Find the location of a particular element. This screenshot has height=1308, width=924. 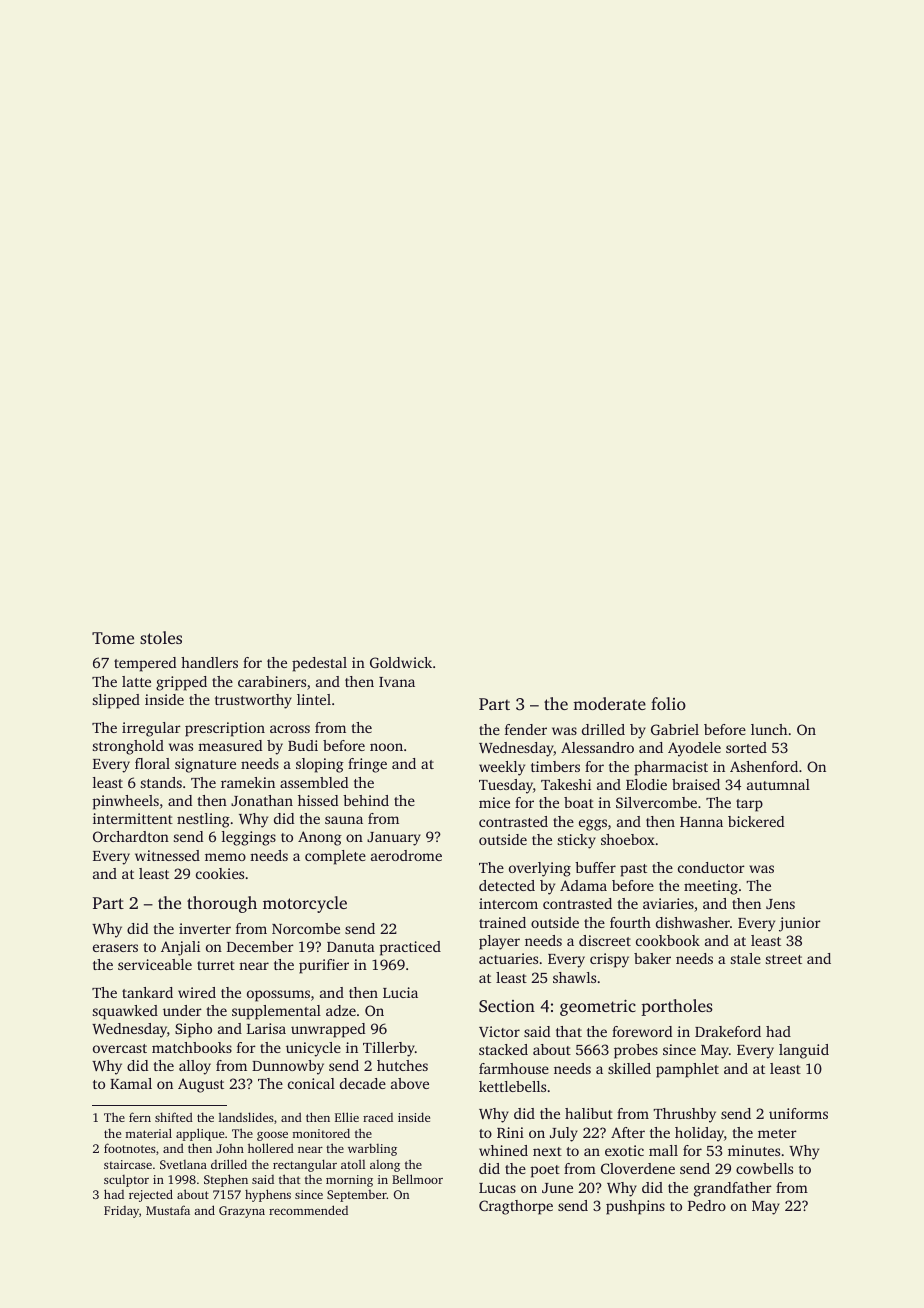

lunch is located at coordinates (769, 729).
